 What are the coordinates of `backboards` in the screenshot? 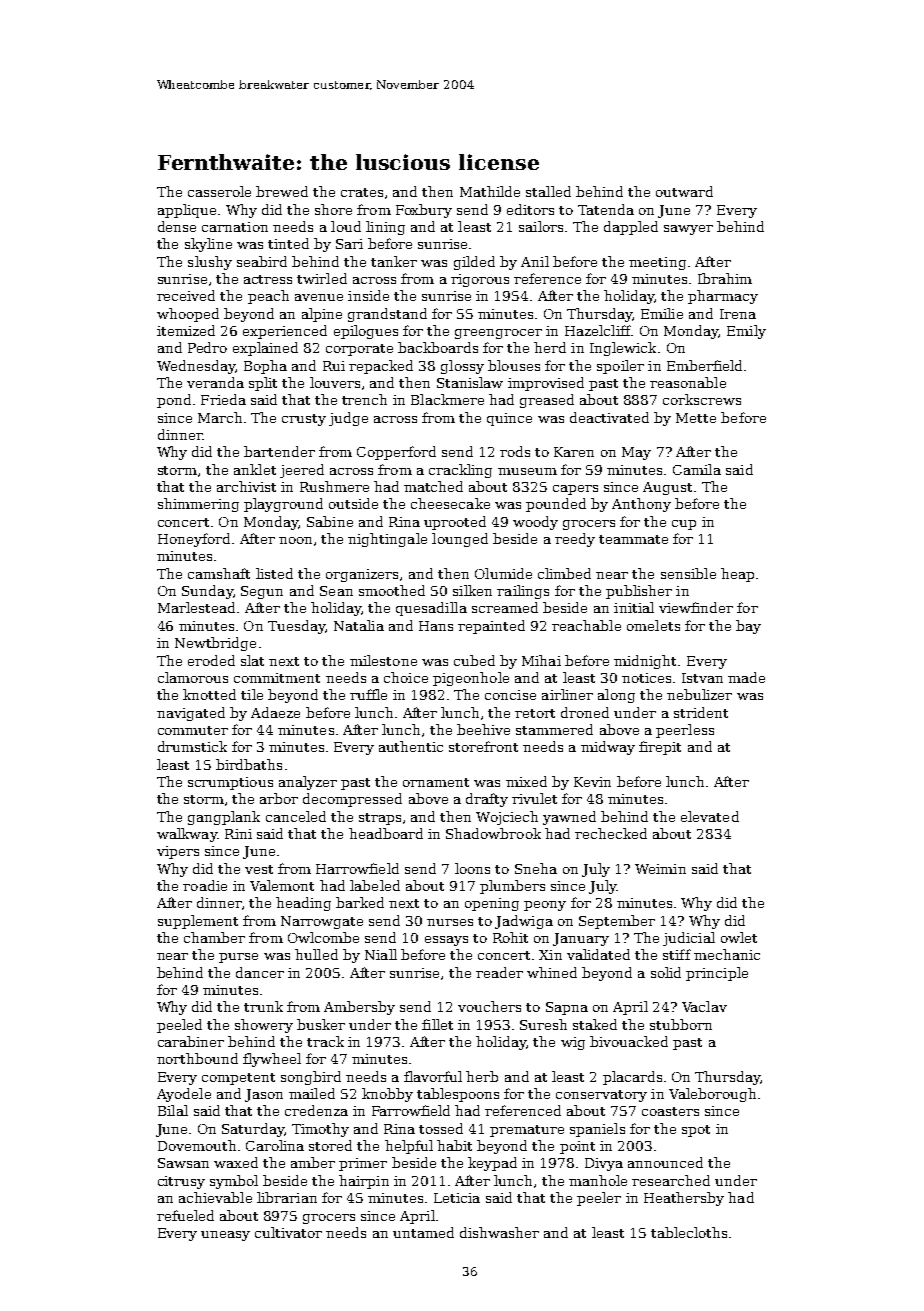 It's located at (438, 347).
